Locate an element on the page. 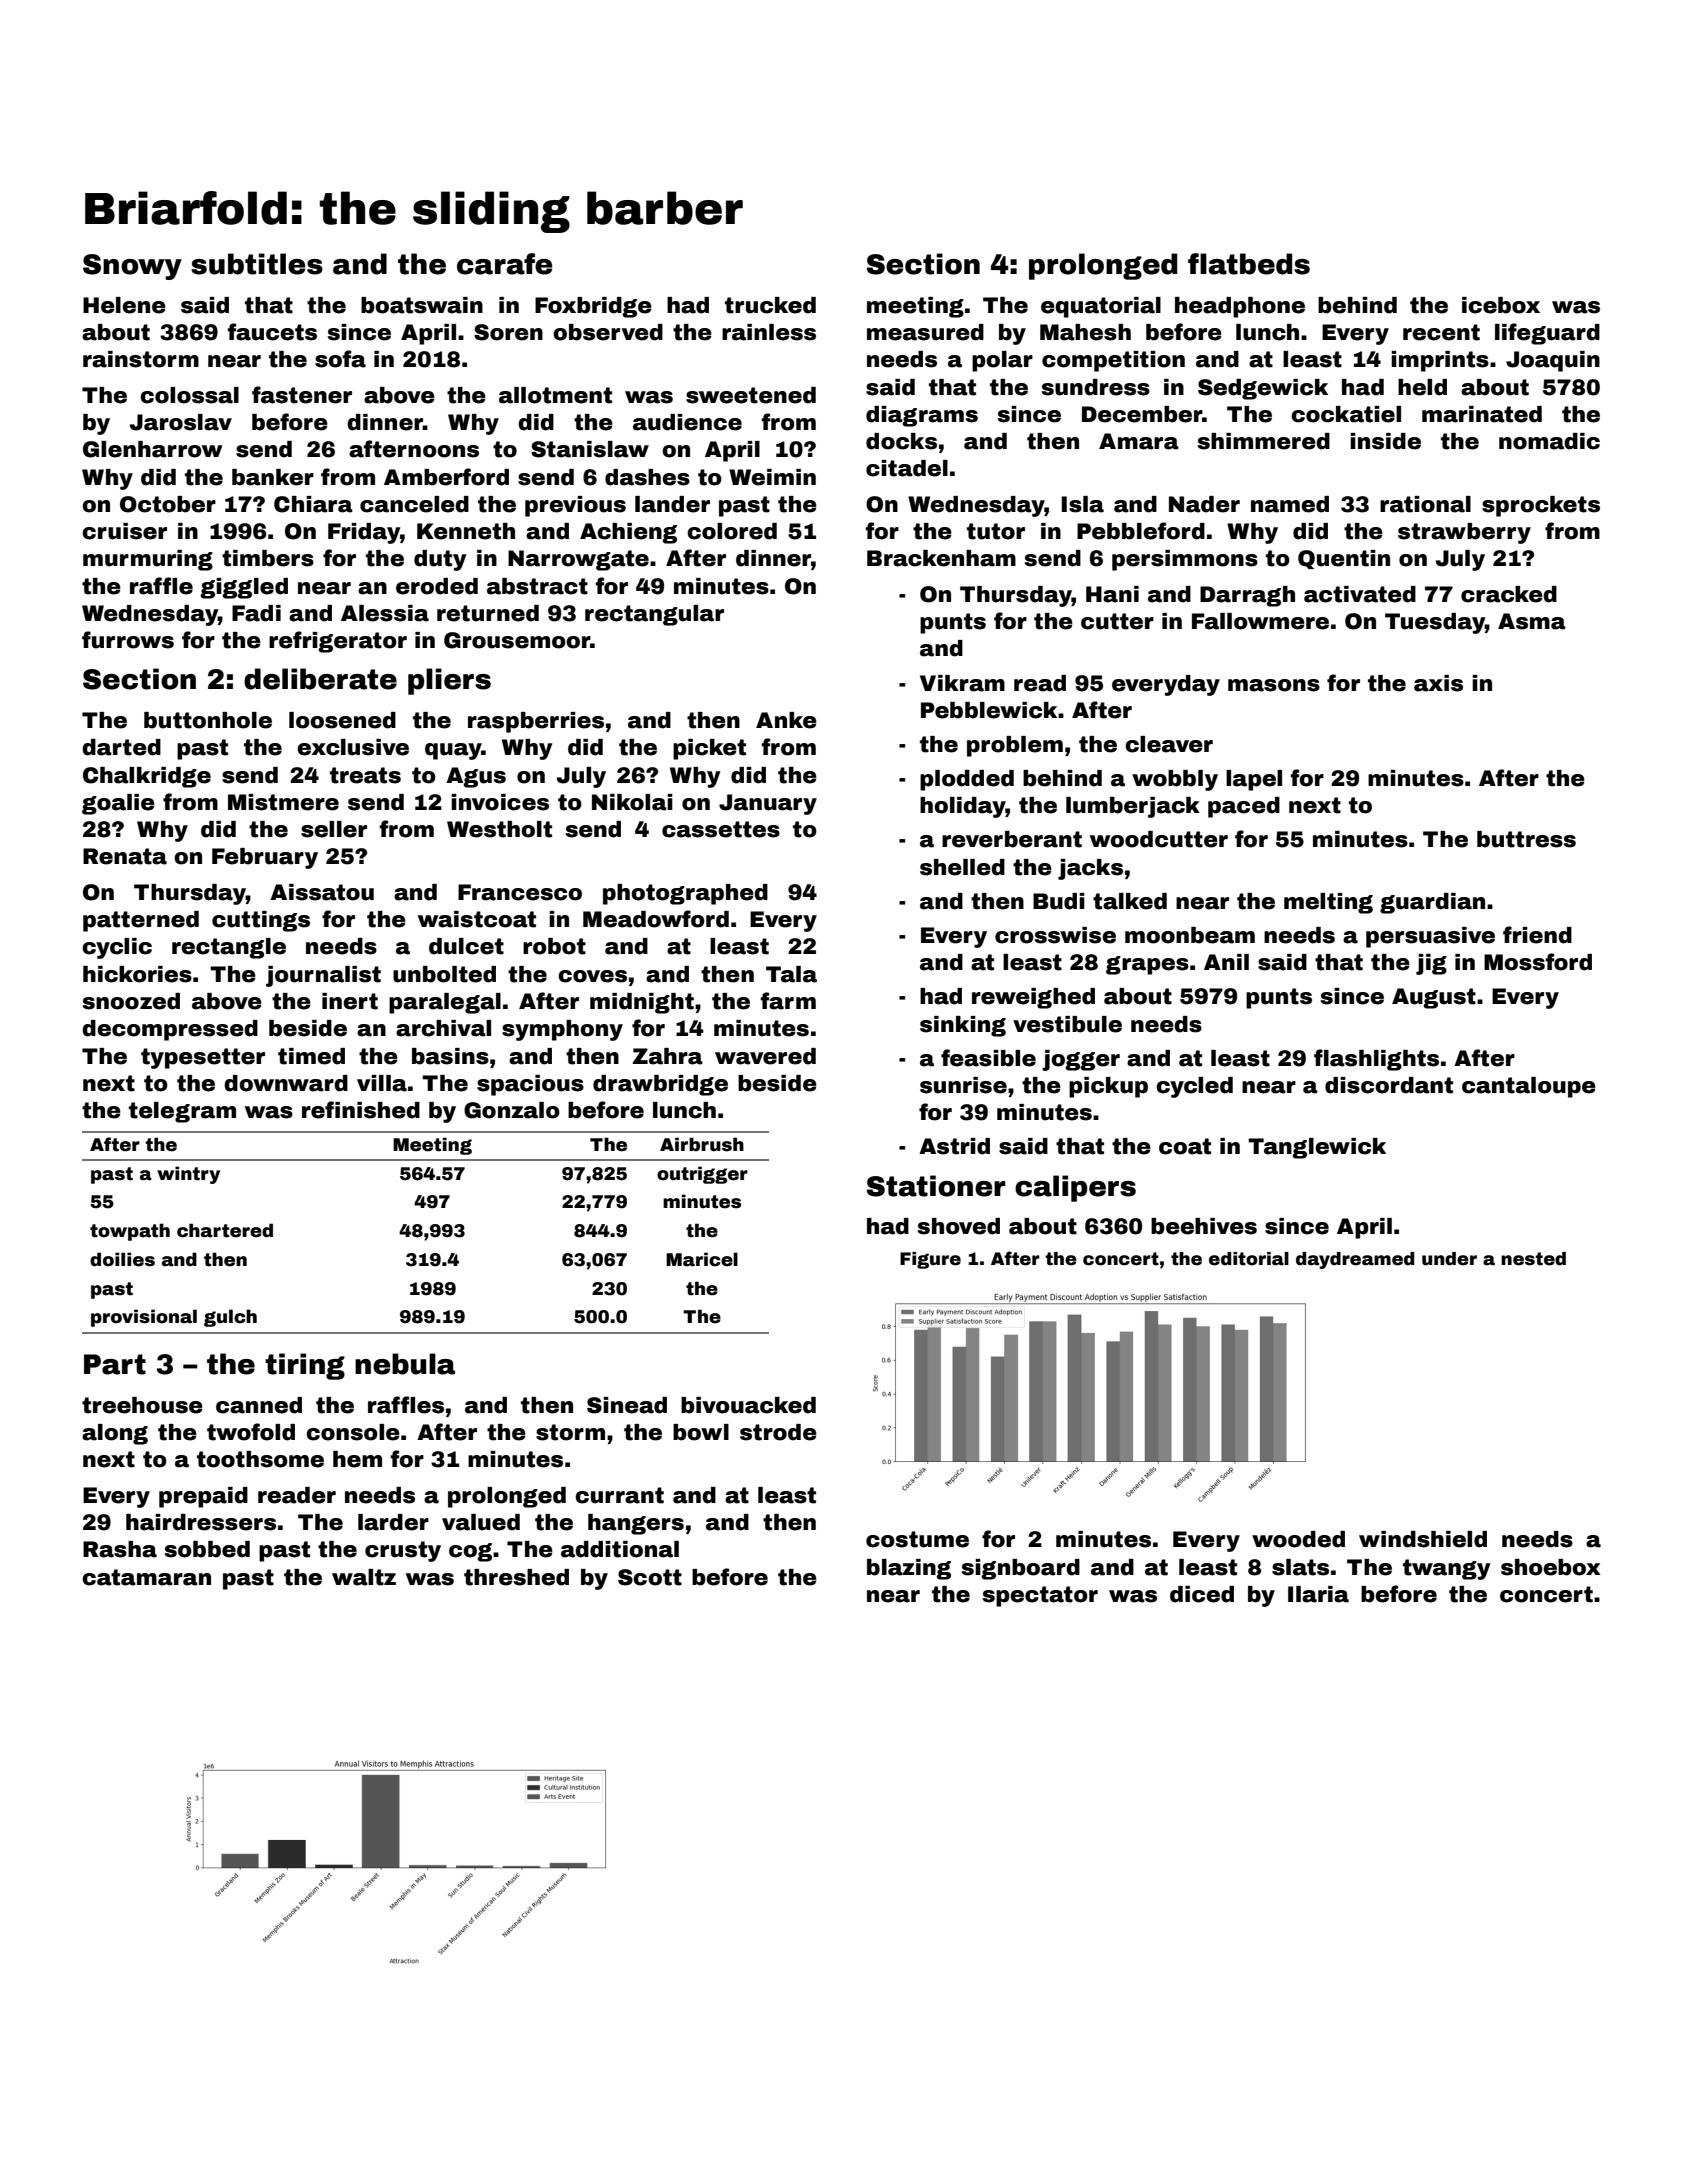 The height and width of the document is (2178, 1683). nested is located at coordinates (1533, 1259).
